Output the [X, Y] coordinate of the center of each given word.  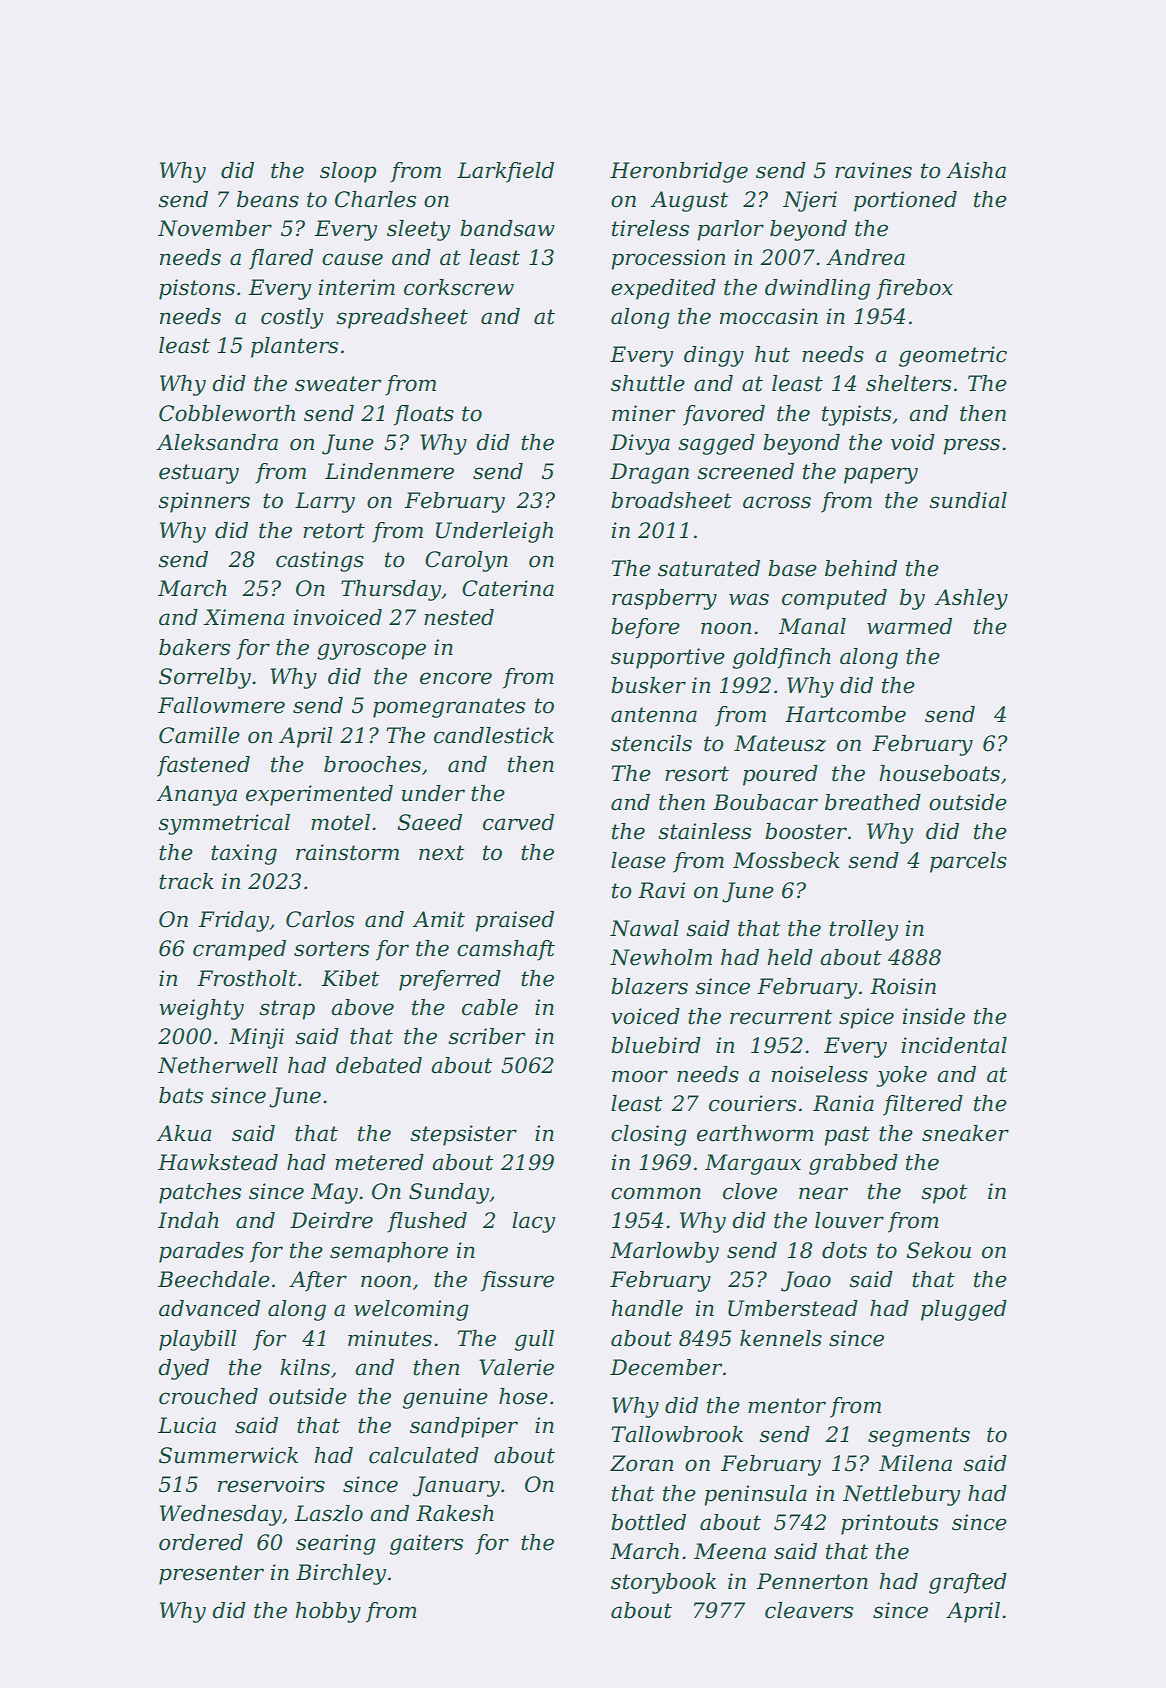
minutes [390, 1338]
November [215, 228]
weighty [201, 1009]
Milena [915, 1463]
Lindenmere [389, 471]
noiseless [820, 1074]
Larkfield [505, 172]
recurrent [781, 1017]
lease [638, 860]
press [971, 446]
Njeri [810, 201]
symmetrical [224, 824]
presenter [211, 1575]
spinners [204, 502]
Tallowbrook [677, 1434]
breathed [873, 802]
